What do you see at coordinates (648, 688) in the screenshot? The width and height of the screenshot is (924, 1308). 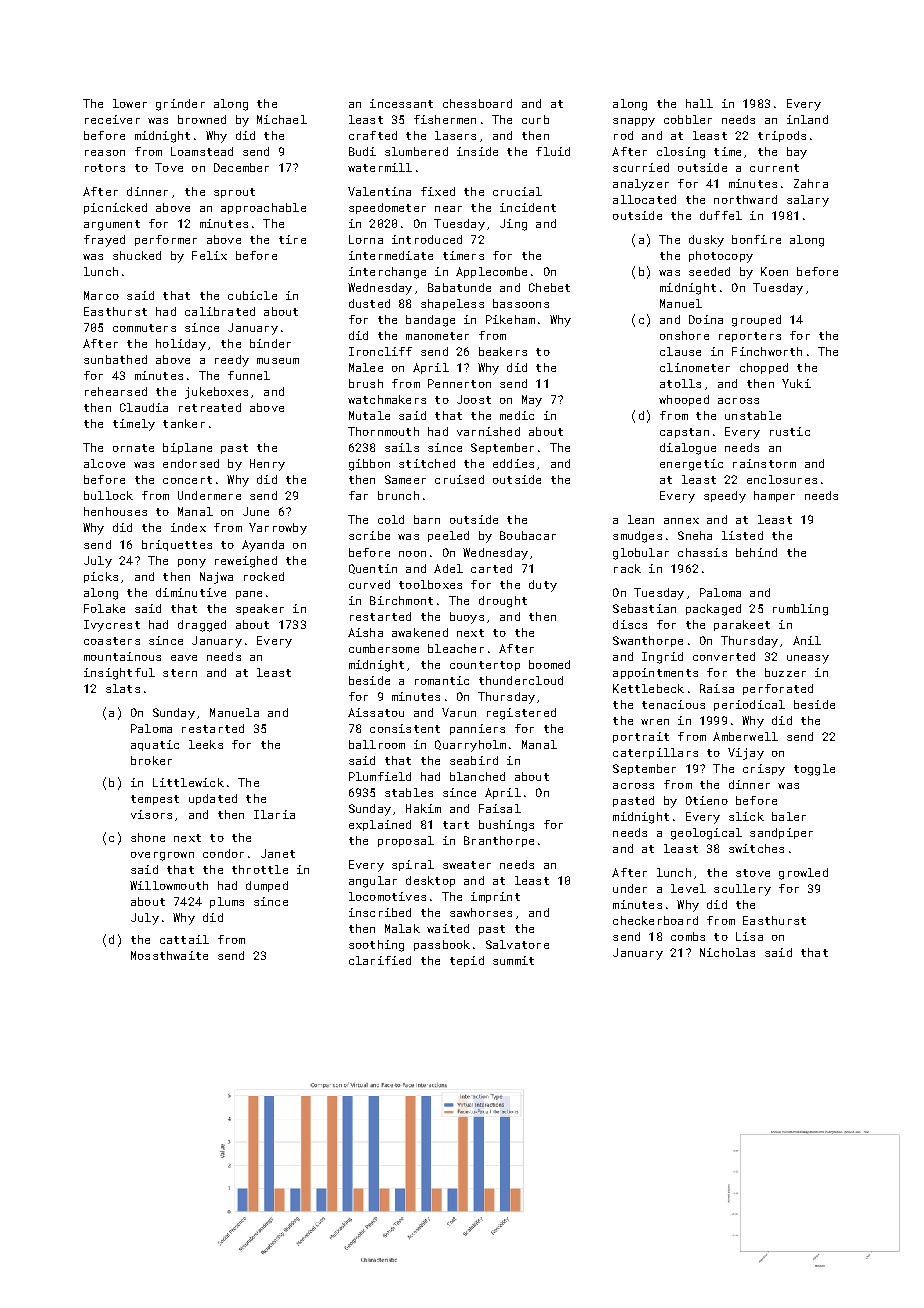 I see `Kettlebeck` at bounding box center [648, 688].
